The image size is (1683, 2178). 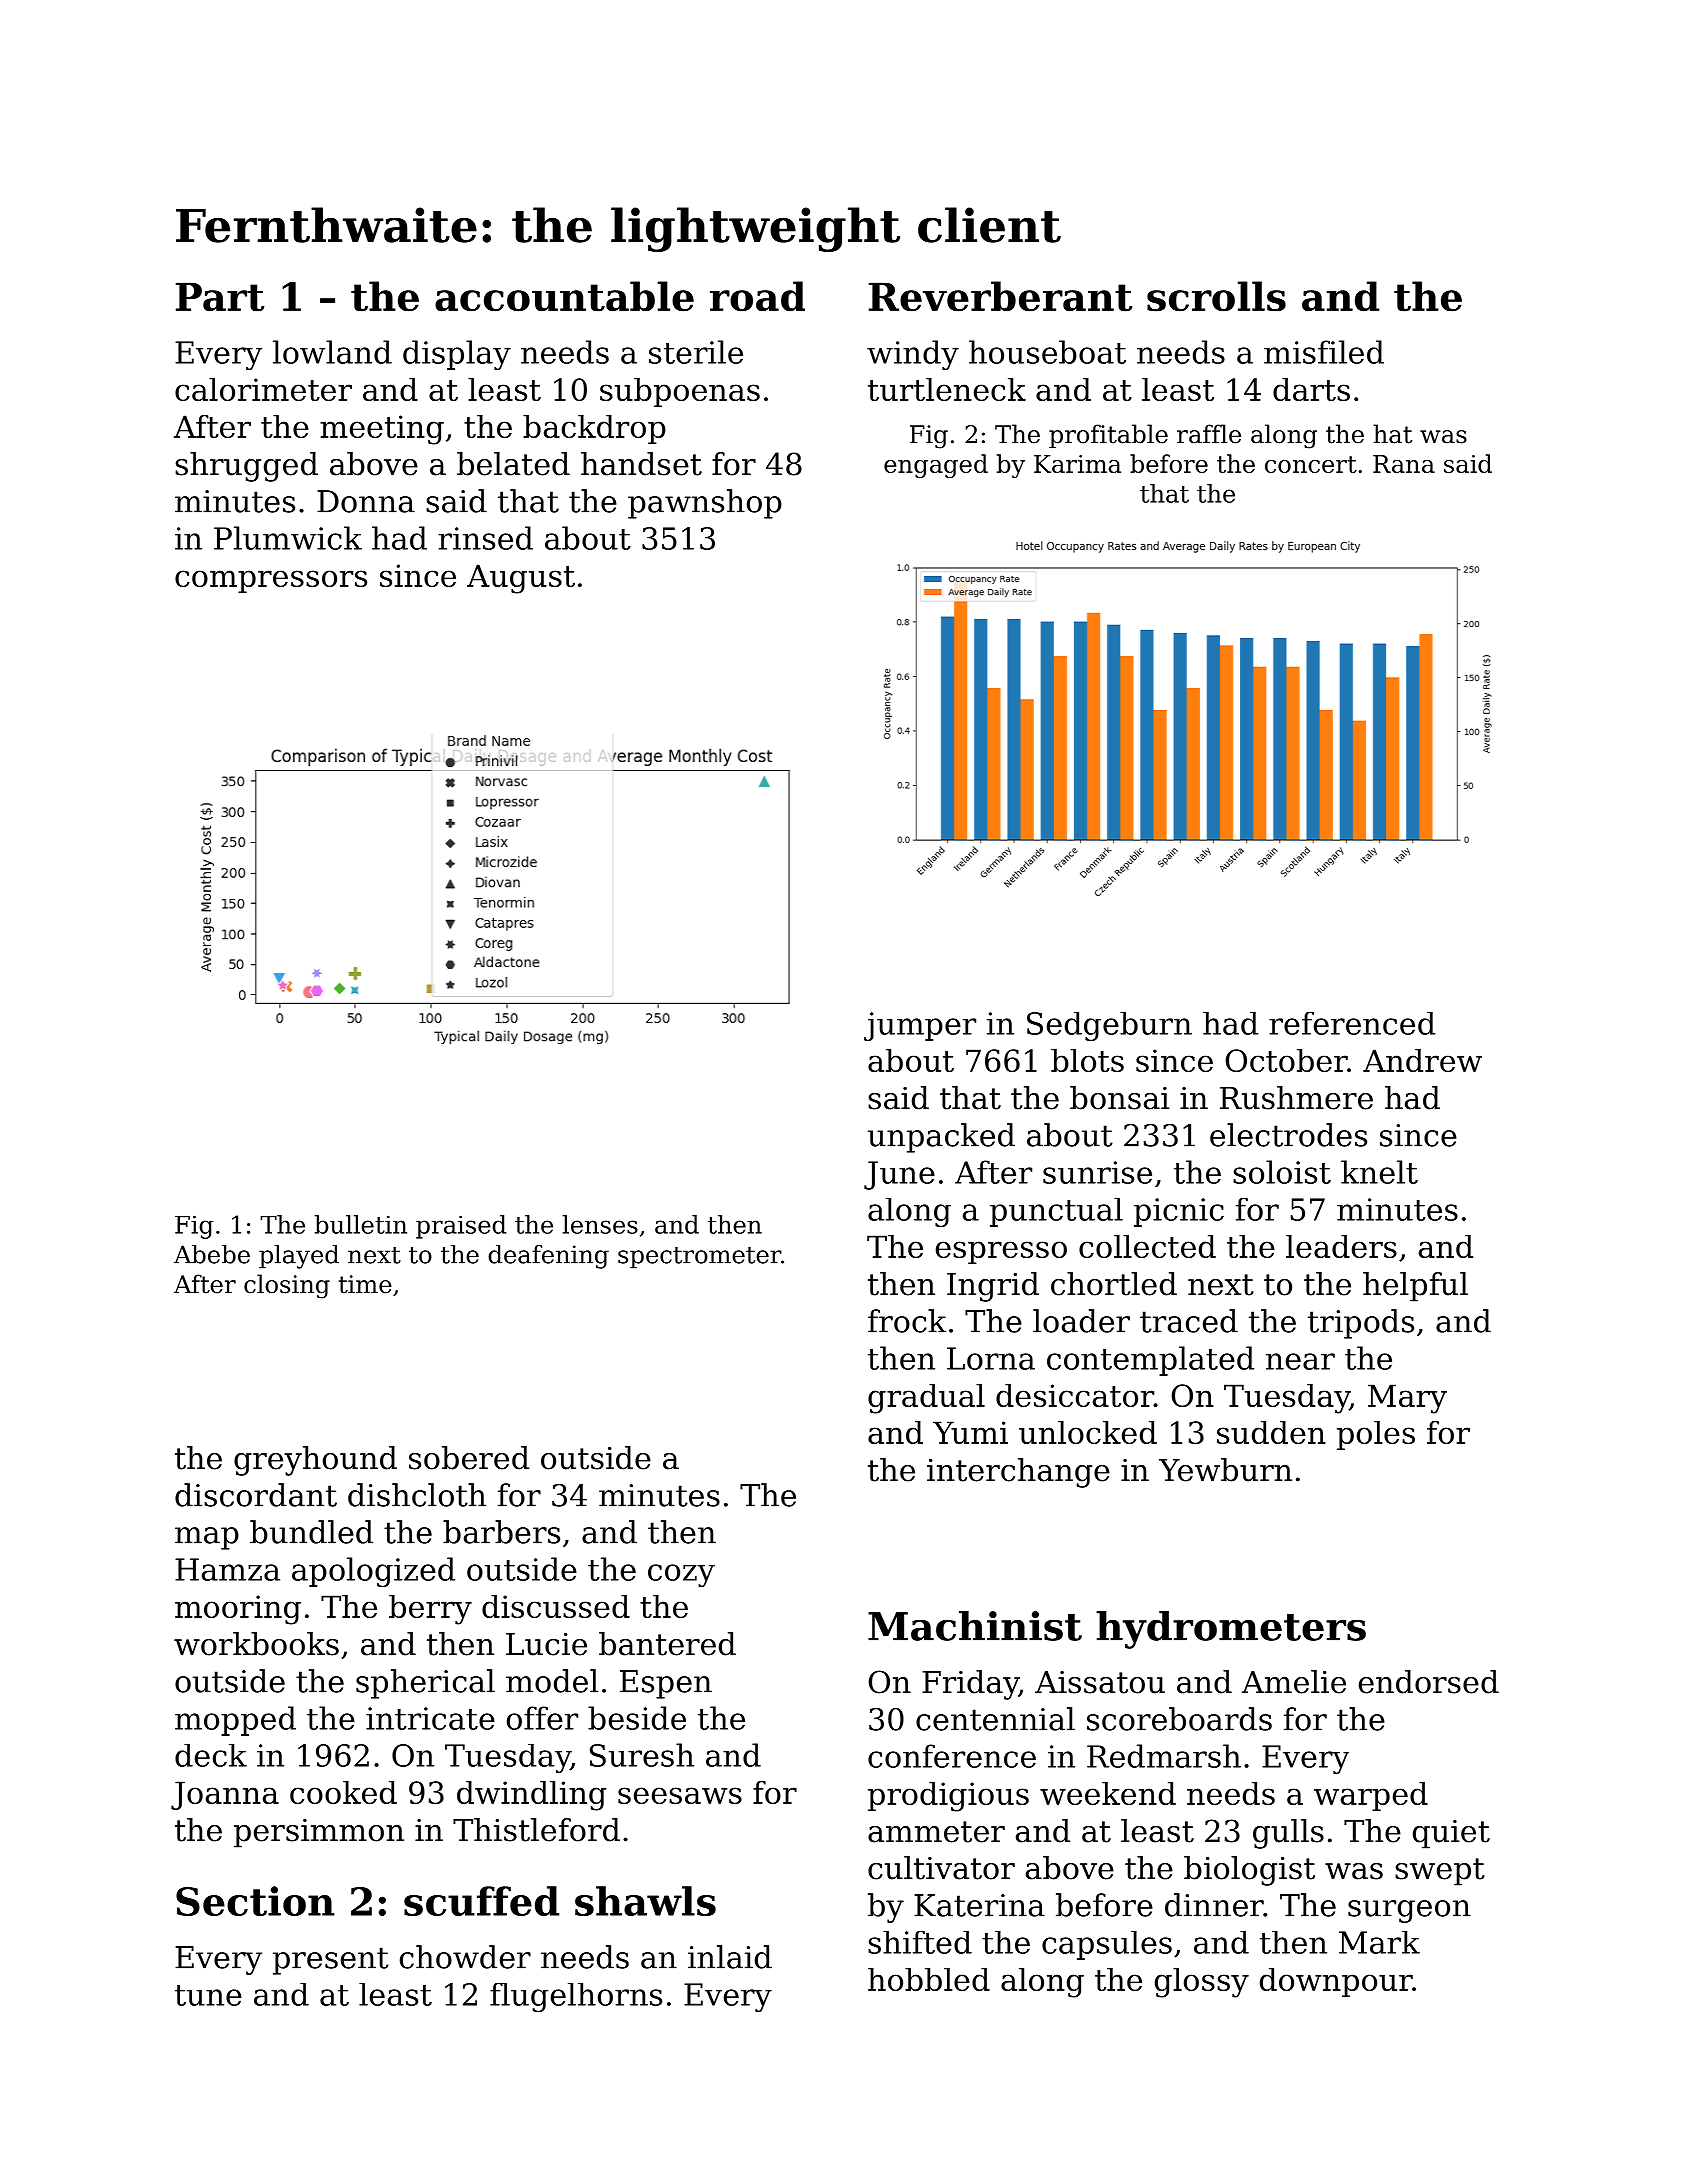 I want to click on Abebe, so click(x=212, y=1254).
